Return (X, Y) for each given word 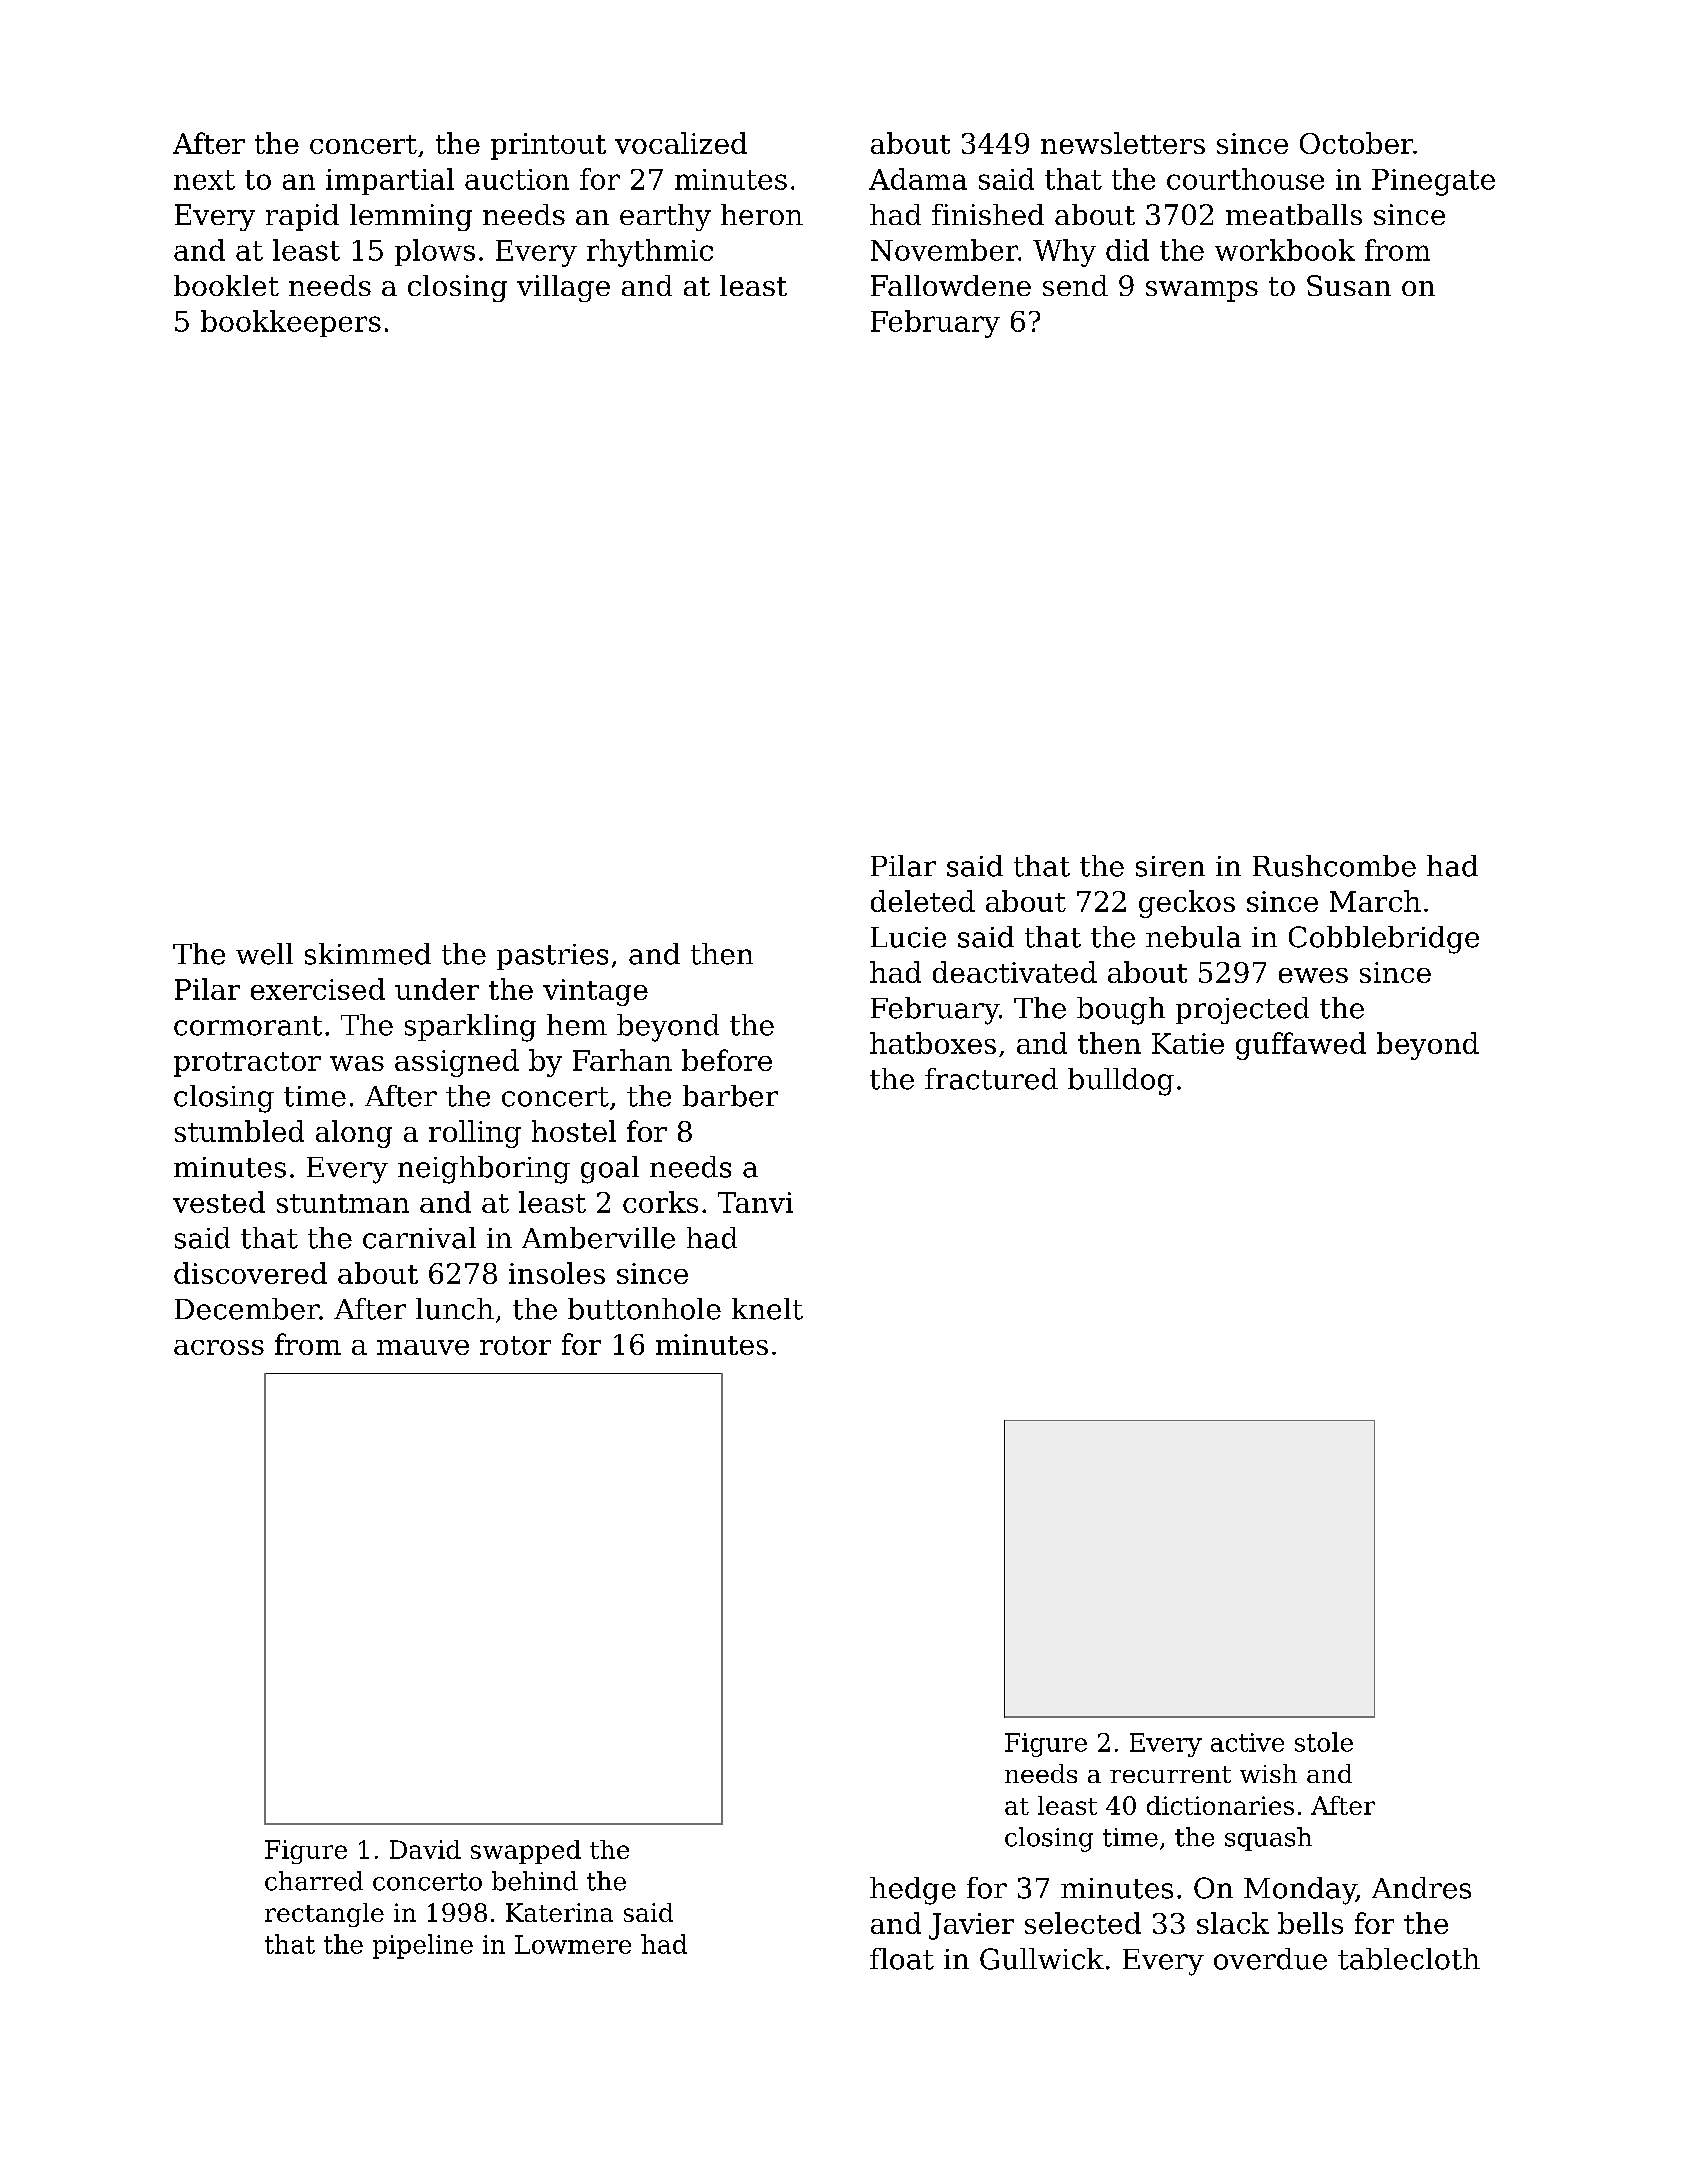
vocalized (681, 143)
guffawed (1301, 1046)
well (264, 954)
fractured (991, 1079)
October (1356, 143)
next (204, 180)
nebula (1193, 937)
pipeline (423, 1946)
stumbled (239, 1131)
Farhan (622, 1060)
